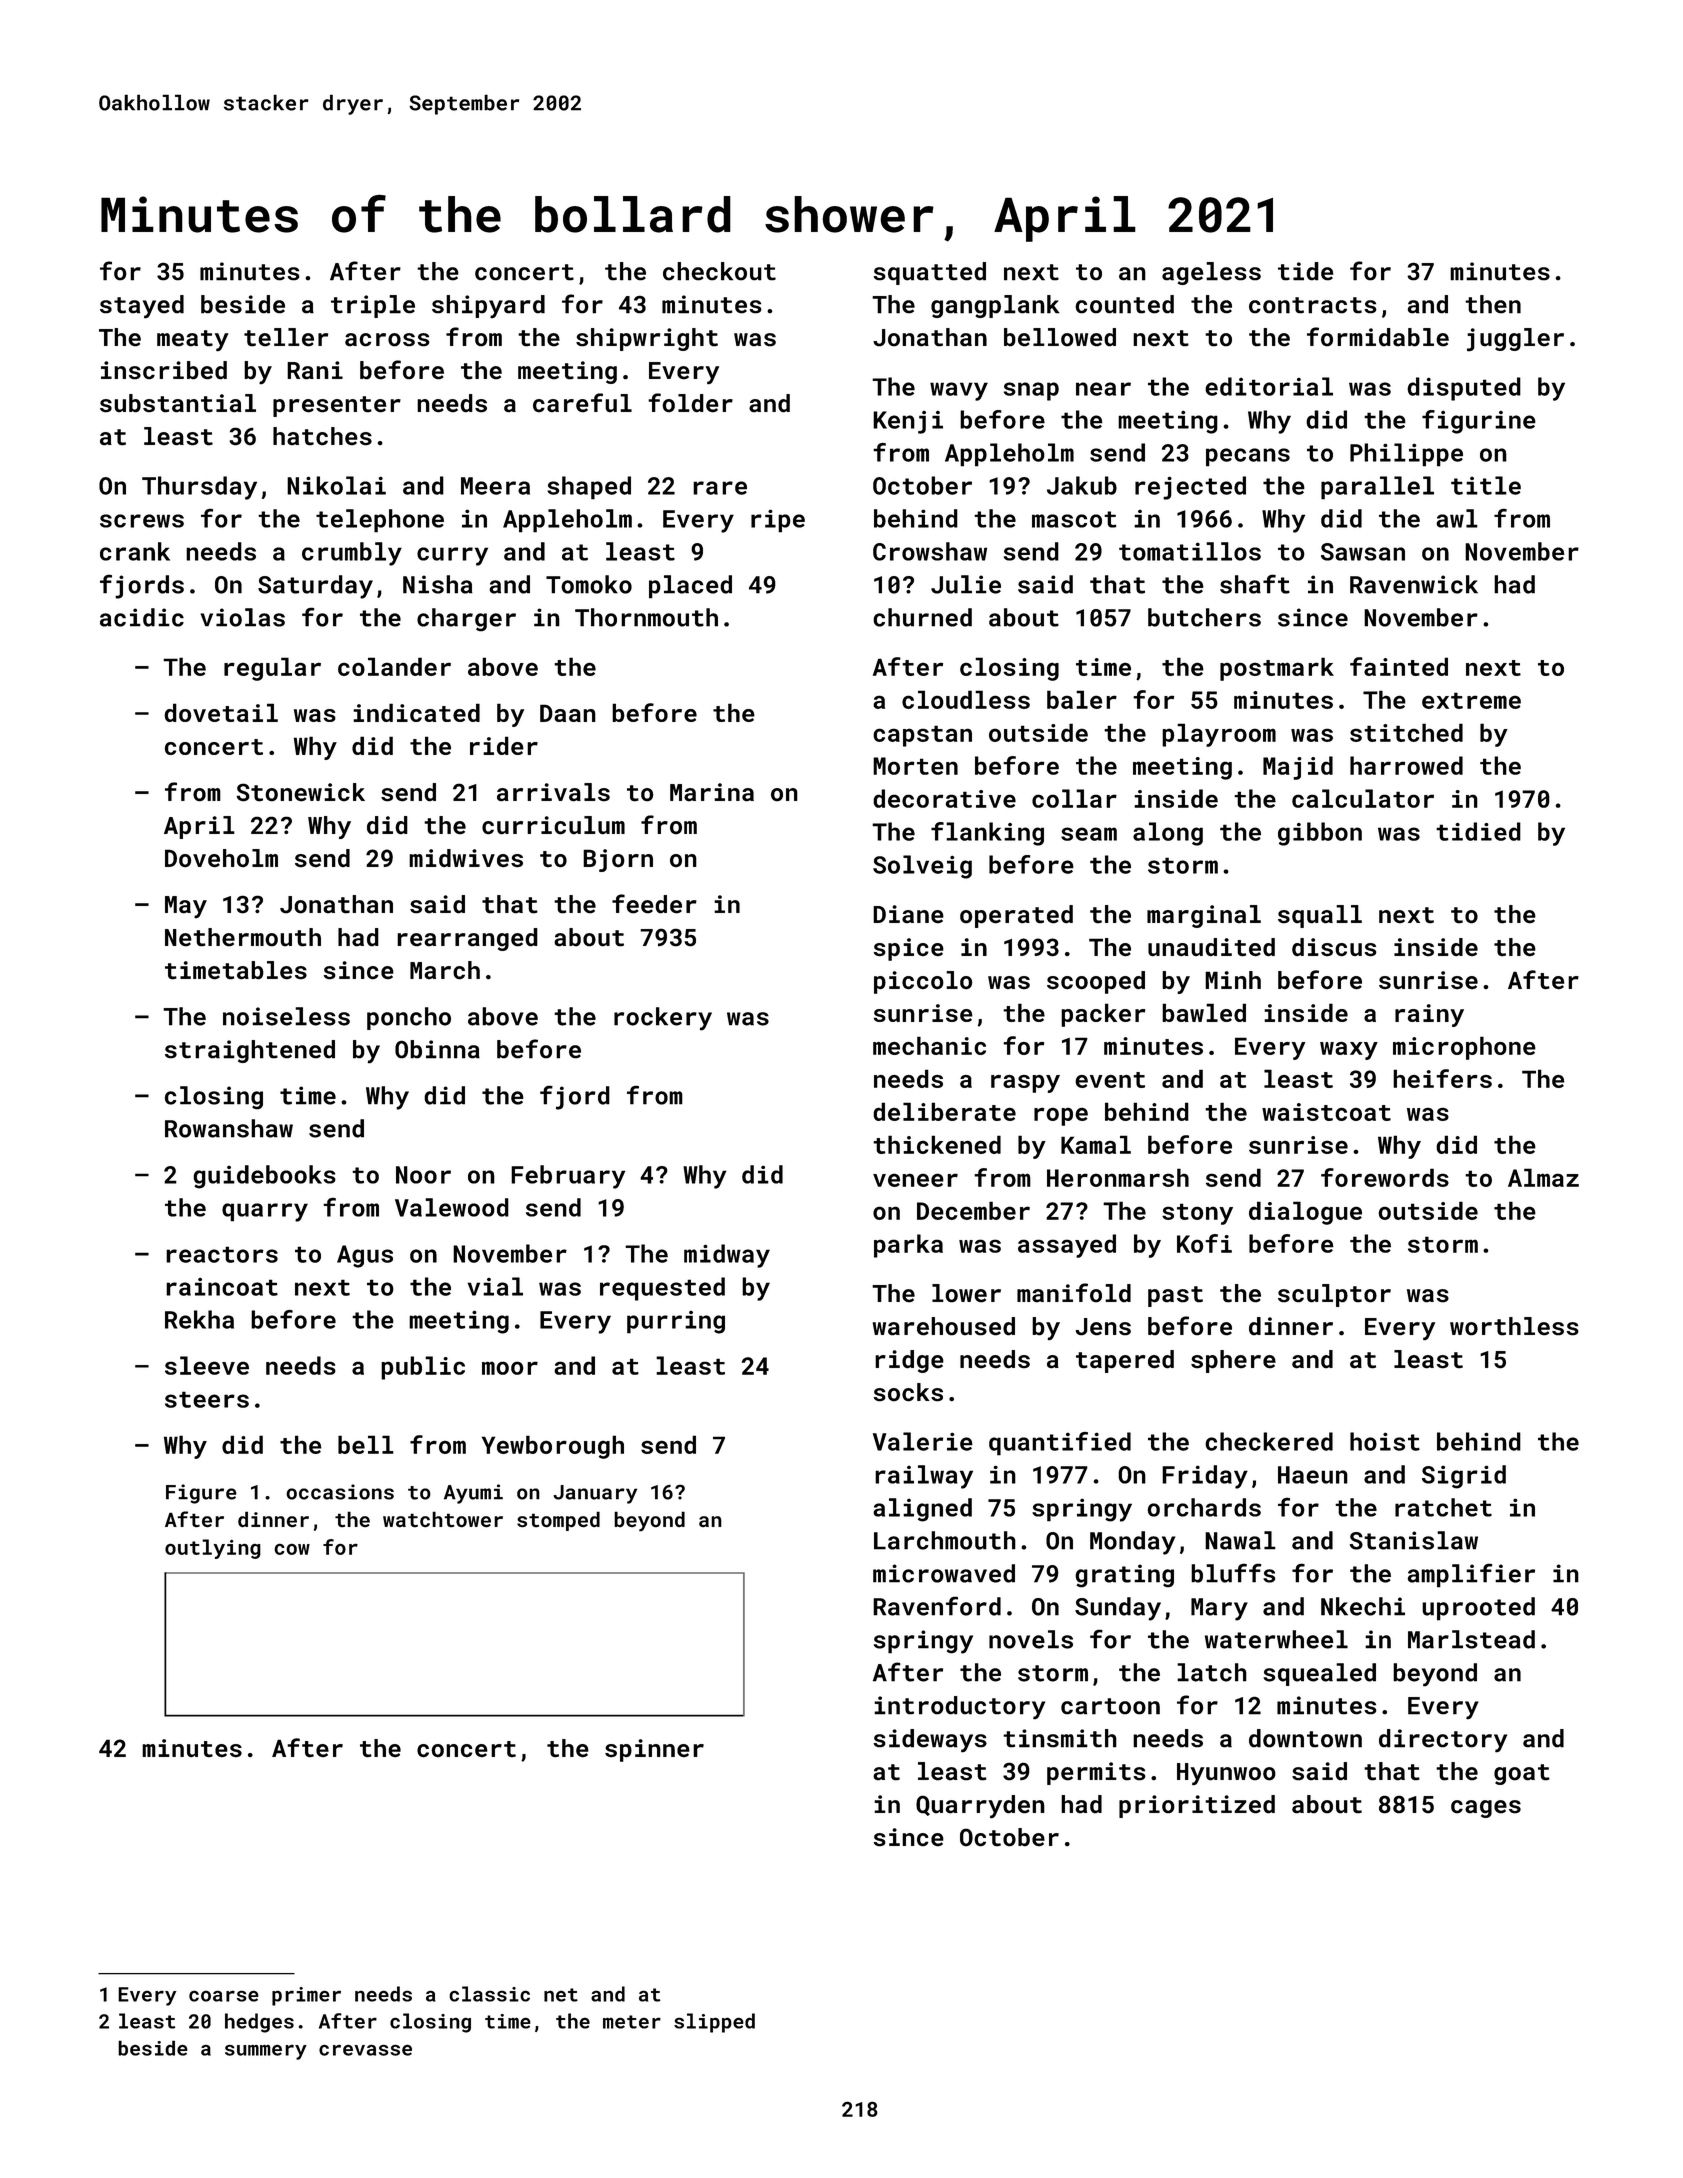 The width and height of the screenshot is (1683, 2178). Describe the element at coordinates (222, 1254) in the screenshot. I see `reactors` at that location.
